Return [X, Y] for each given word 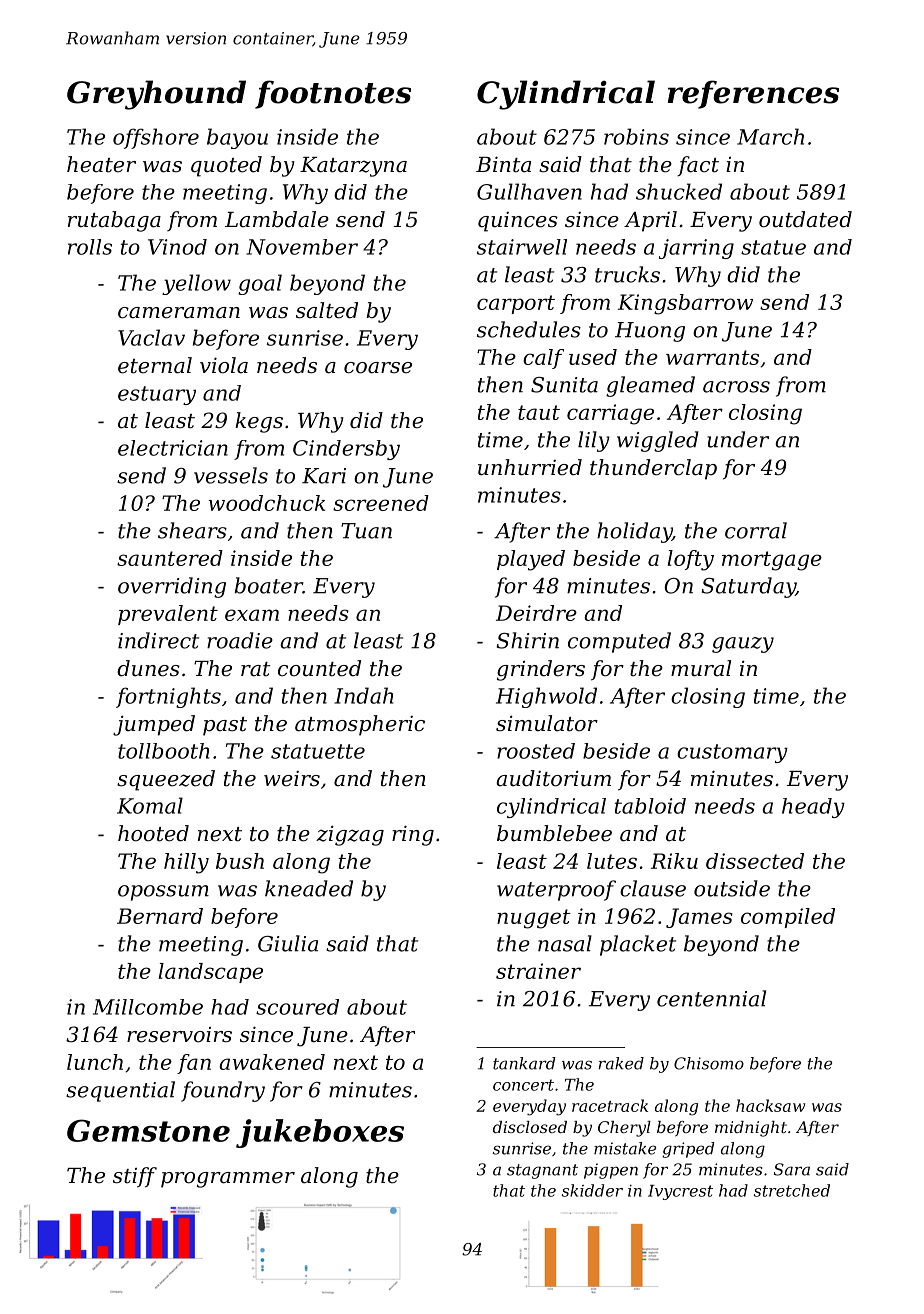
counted [319, 668]
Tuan [366, 531]
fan [194, 1064]
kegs [259, 422]
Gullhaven [529, 191]
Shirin [528, 640]
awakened [272, 1062]
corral [756, 530]
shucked [679, 191]
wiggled [658, 441]
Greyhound [156, 95]
